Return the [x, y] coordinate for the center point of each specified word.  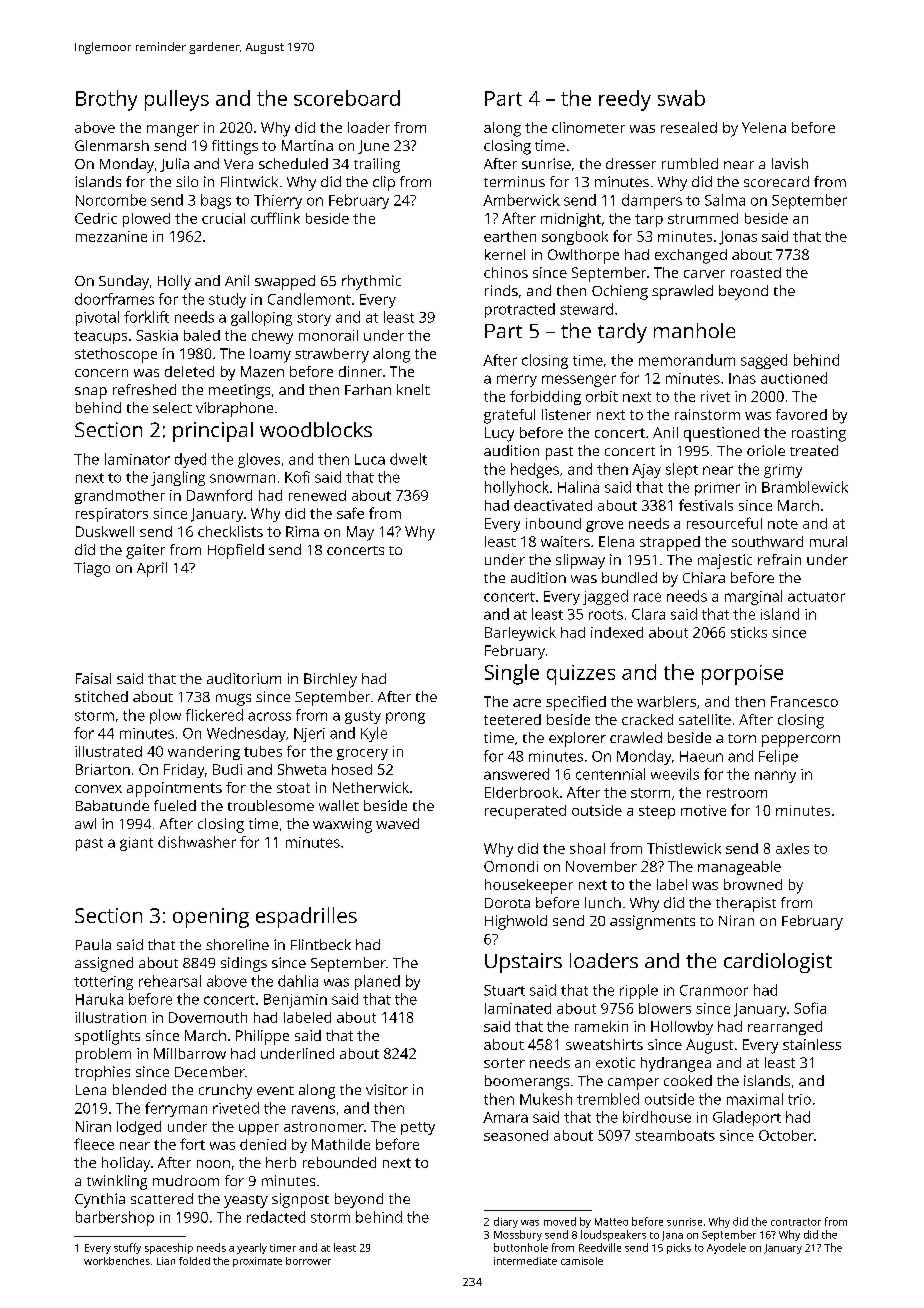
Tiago [92, 569]
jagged [605, 597]
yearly [252, 1248]
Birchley [330, 680]
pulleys [177, 100]
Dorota [507, 903]
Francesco [804, 701]
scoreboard [347, 98]
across [269, 716]
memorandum [687, 360]
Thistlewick [684, 848]
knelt [413, 389]
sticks [749, 632]
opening [211, 918]
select [172, 407]
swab [681, 98]
